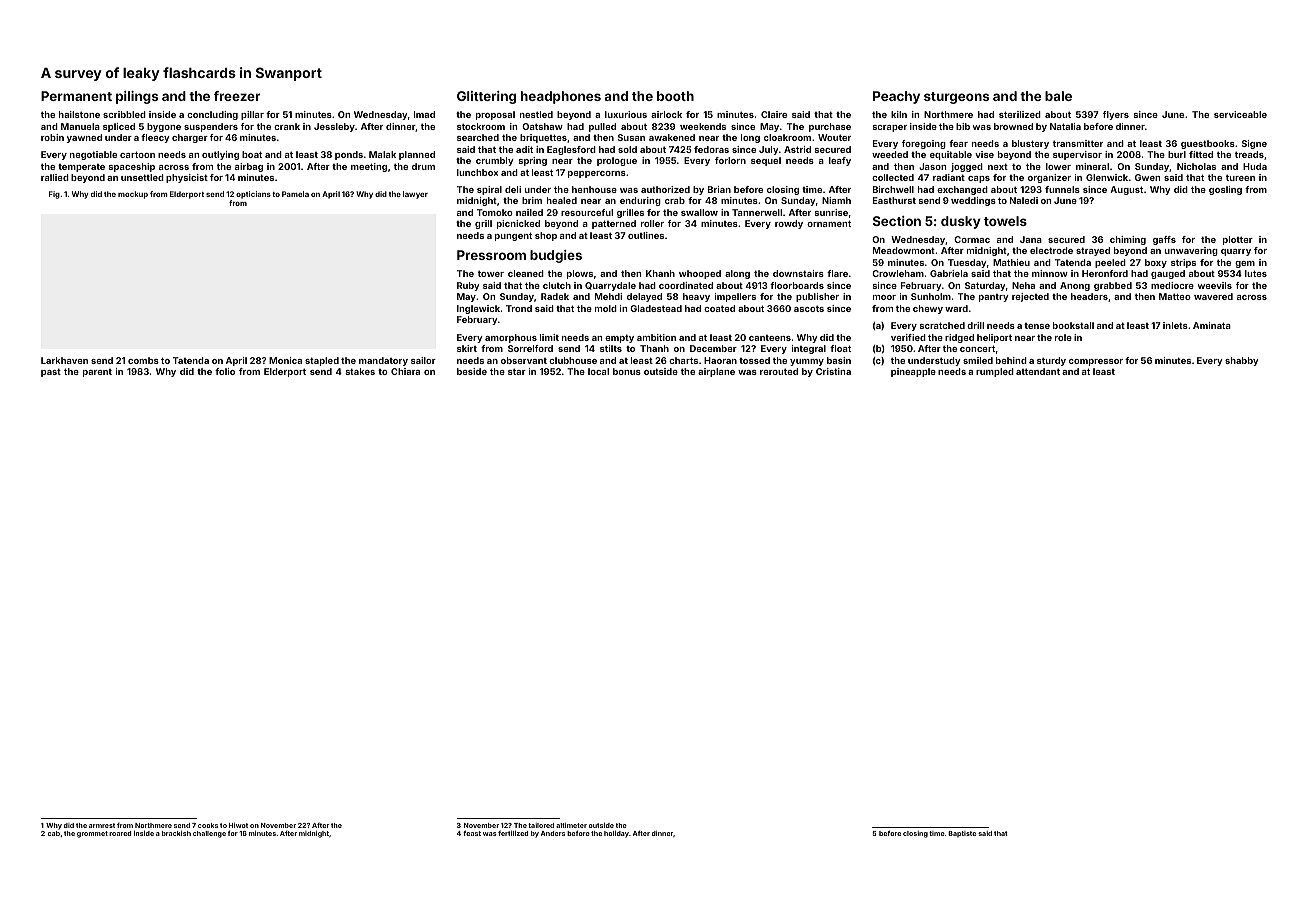  Describe the element at coordinates (1225, 190) in the screenshot. I see `gosling` at that location.
